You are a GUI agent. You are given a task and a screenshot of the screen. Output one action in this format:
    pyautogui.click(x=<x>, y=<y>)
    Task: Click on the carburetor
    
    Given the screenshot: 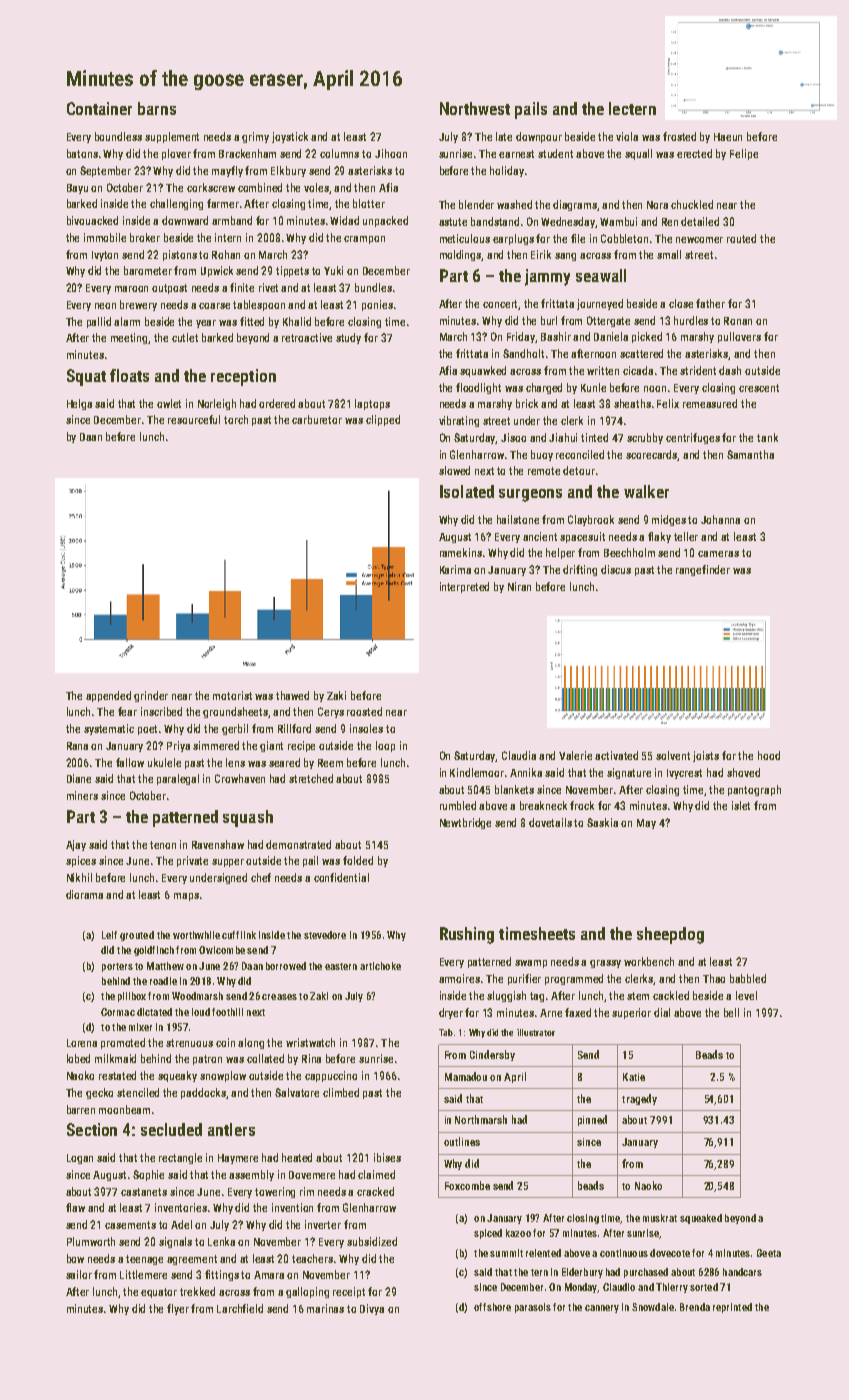 What is the action you would take?
    pyautogui.click(x=317, y=419)
